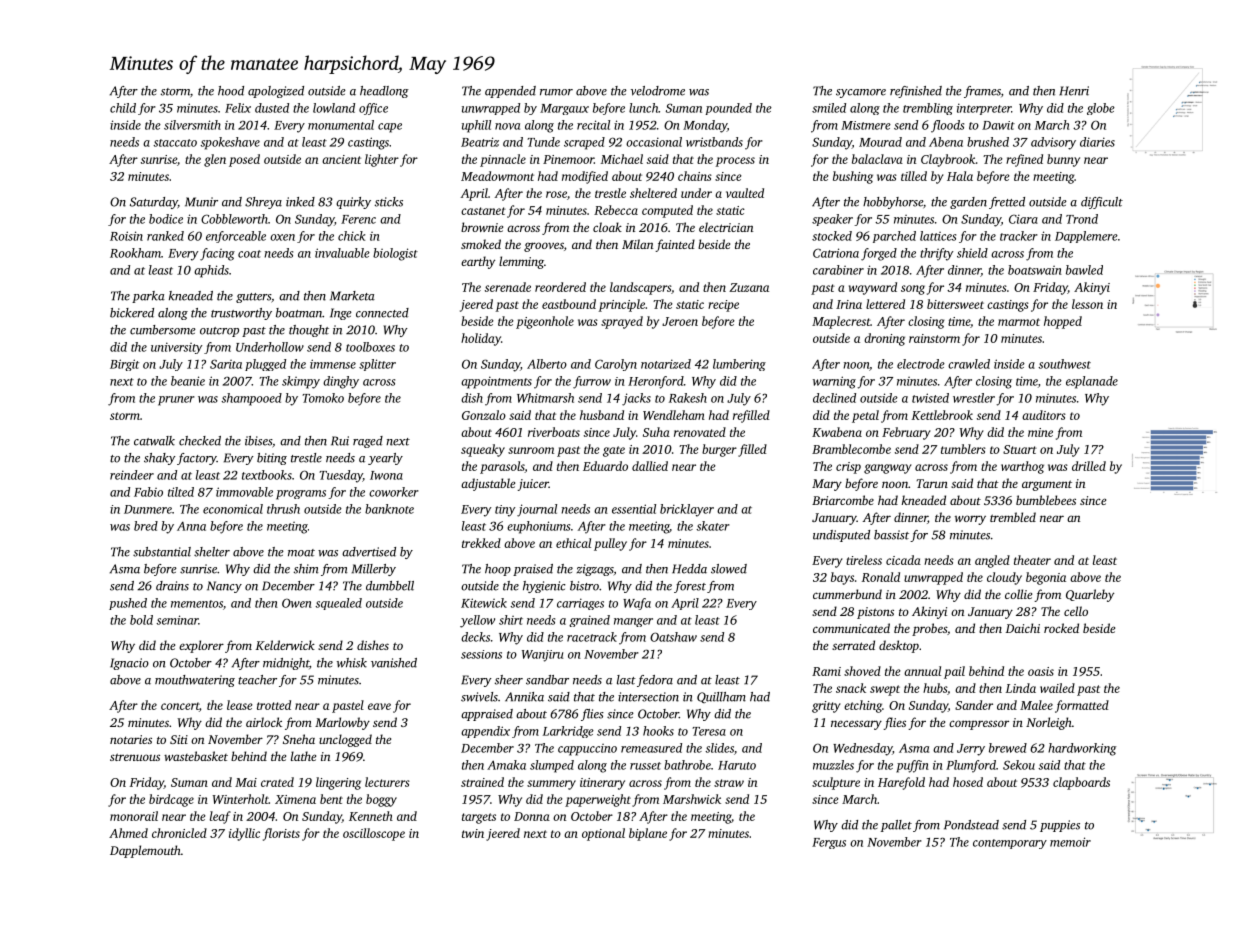 This screenshot has width=1233, height=952. I want to click on marmot, so click(1019, 322).
